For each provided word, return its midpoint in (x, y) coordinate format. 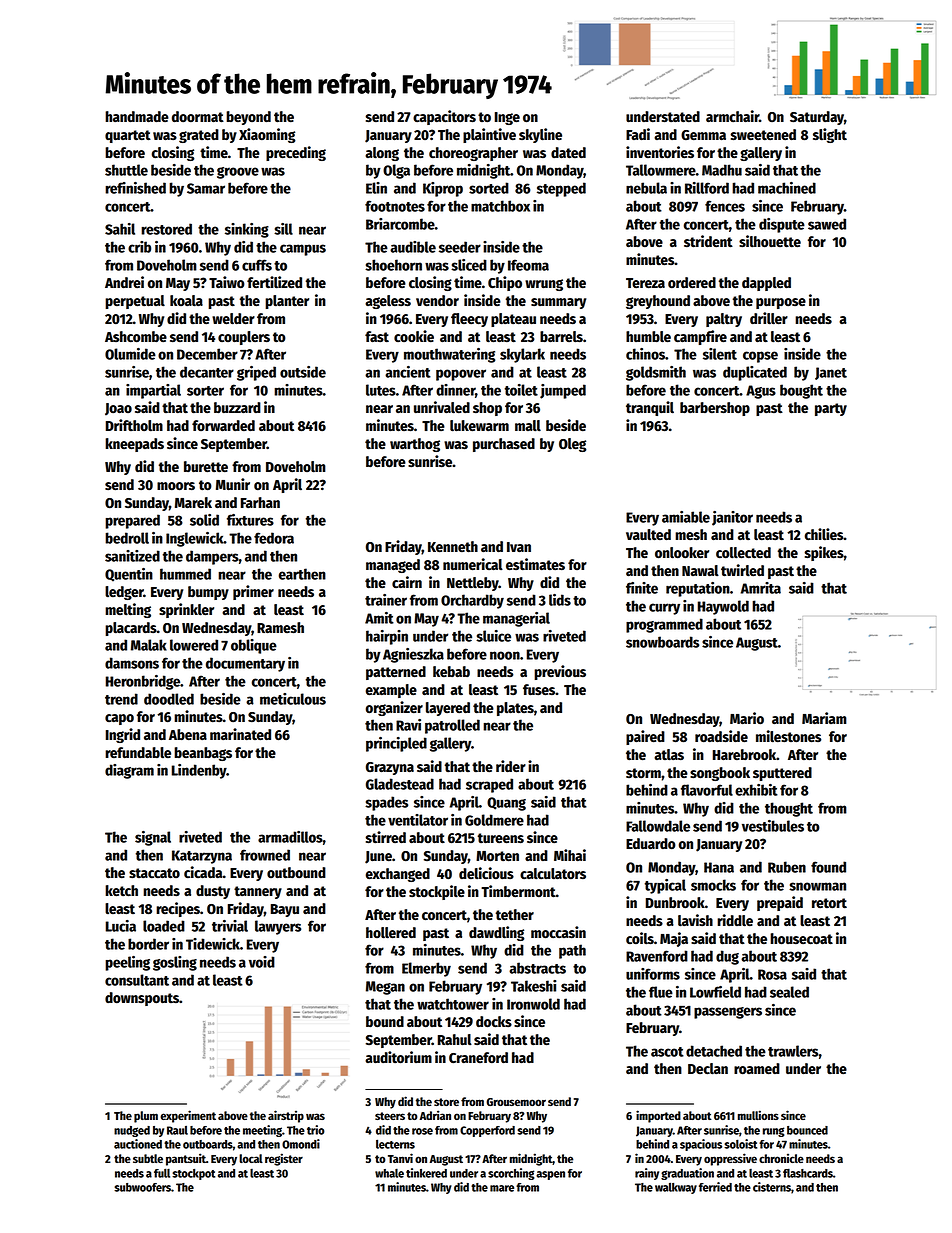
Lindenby (199, 771)
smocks (713, 885)
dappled (766, 284)
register (284, 1159)
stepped (561, 189)
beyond (248, 118)
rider (511, 766)
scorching (511, 1174)
